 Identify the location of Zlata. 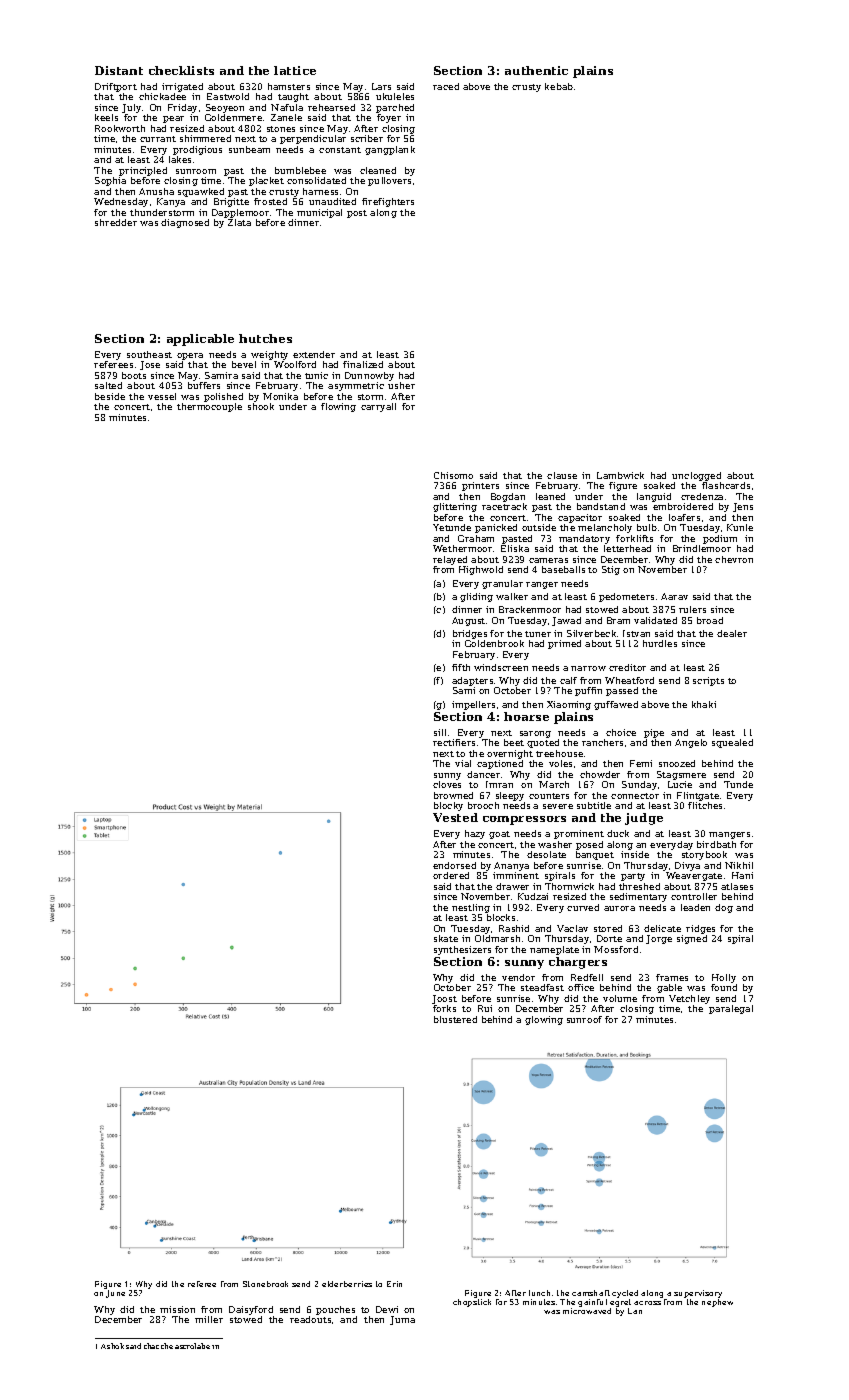
(239, 222).
